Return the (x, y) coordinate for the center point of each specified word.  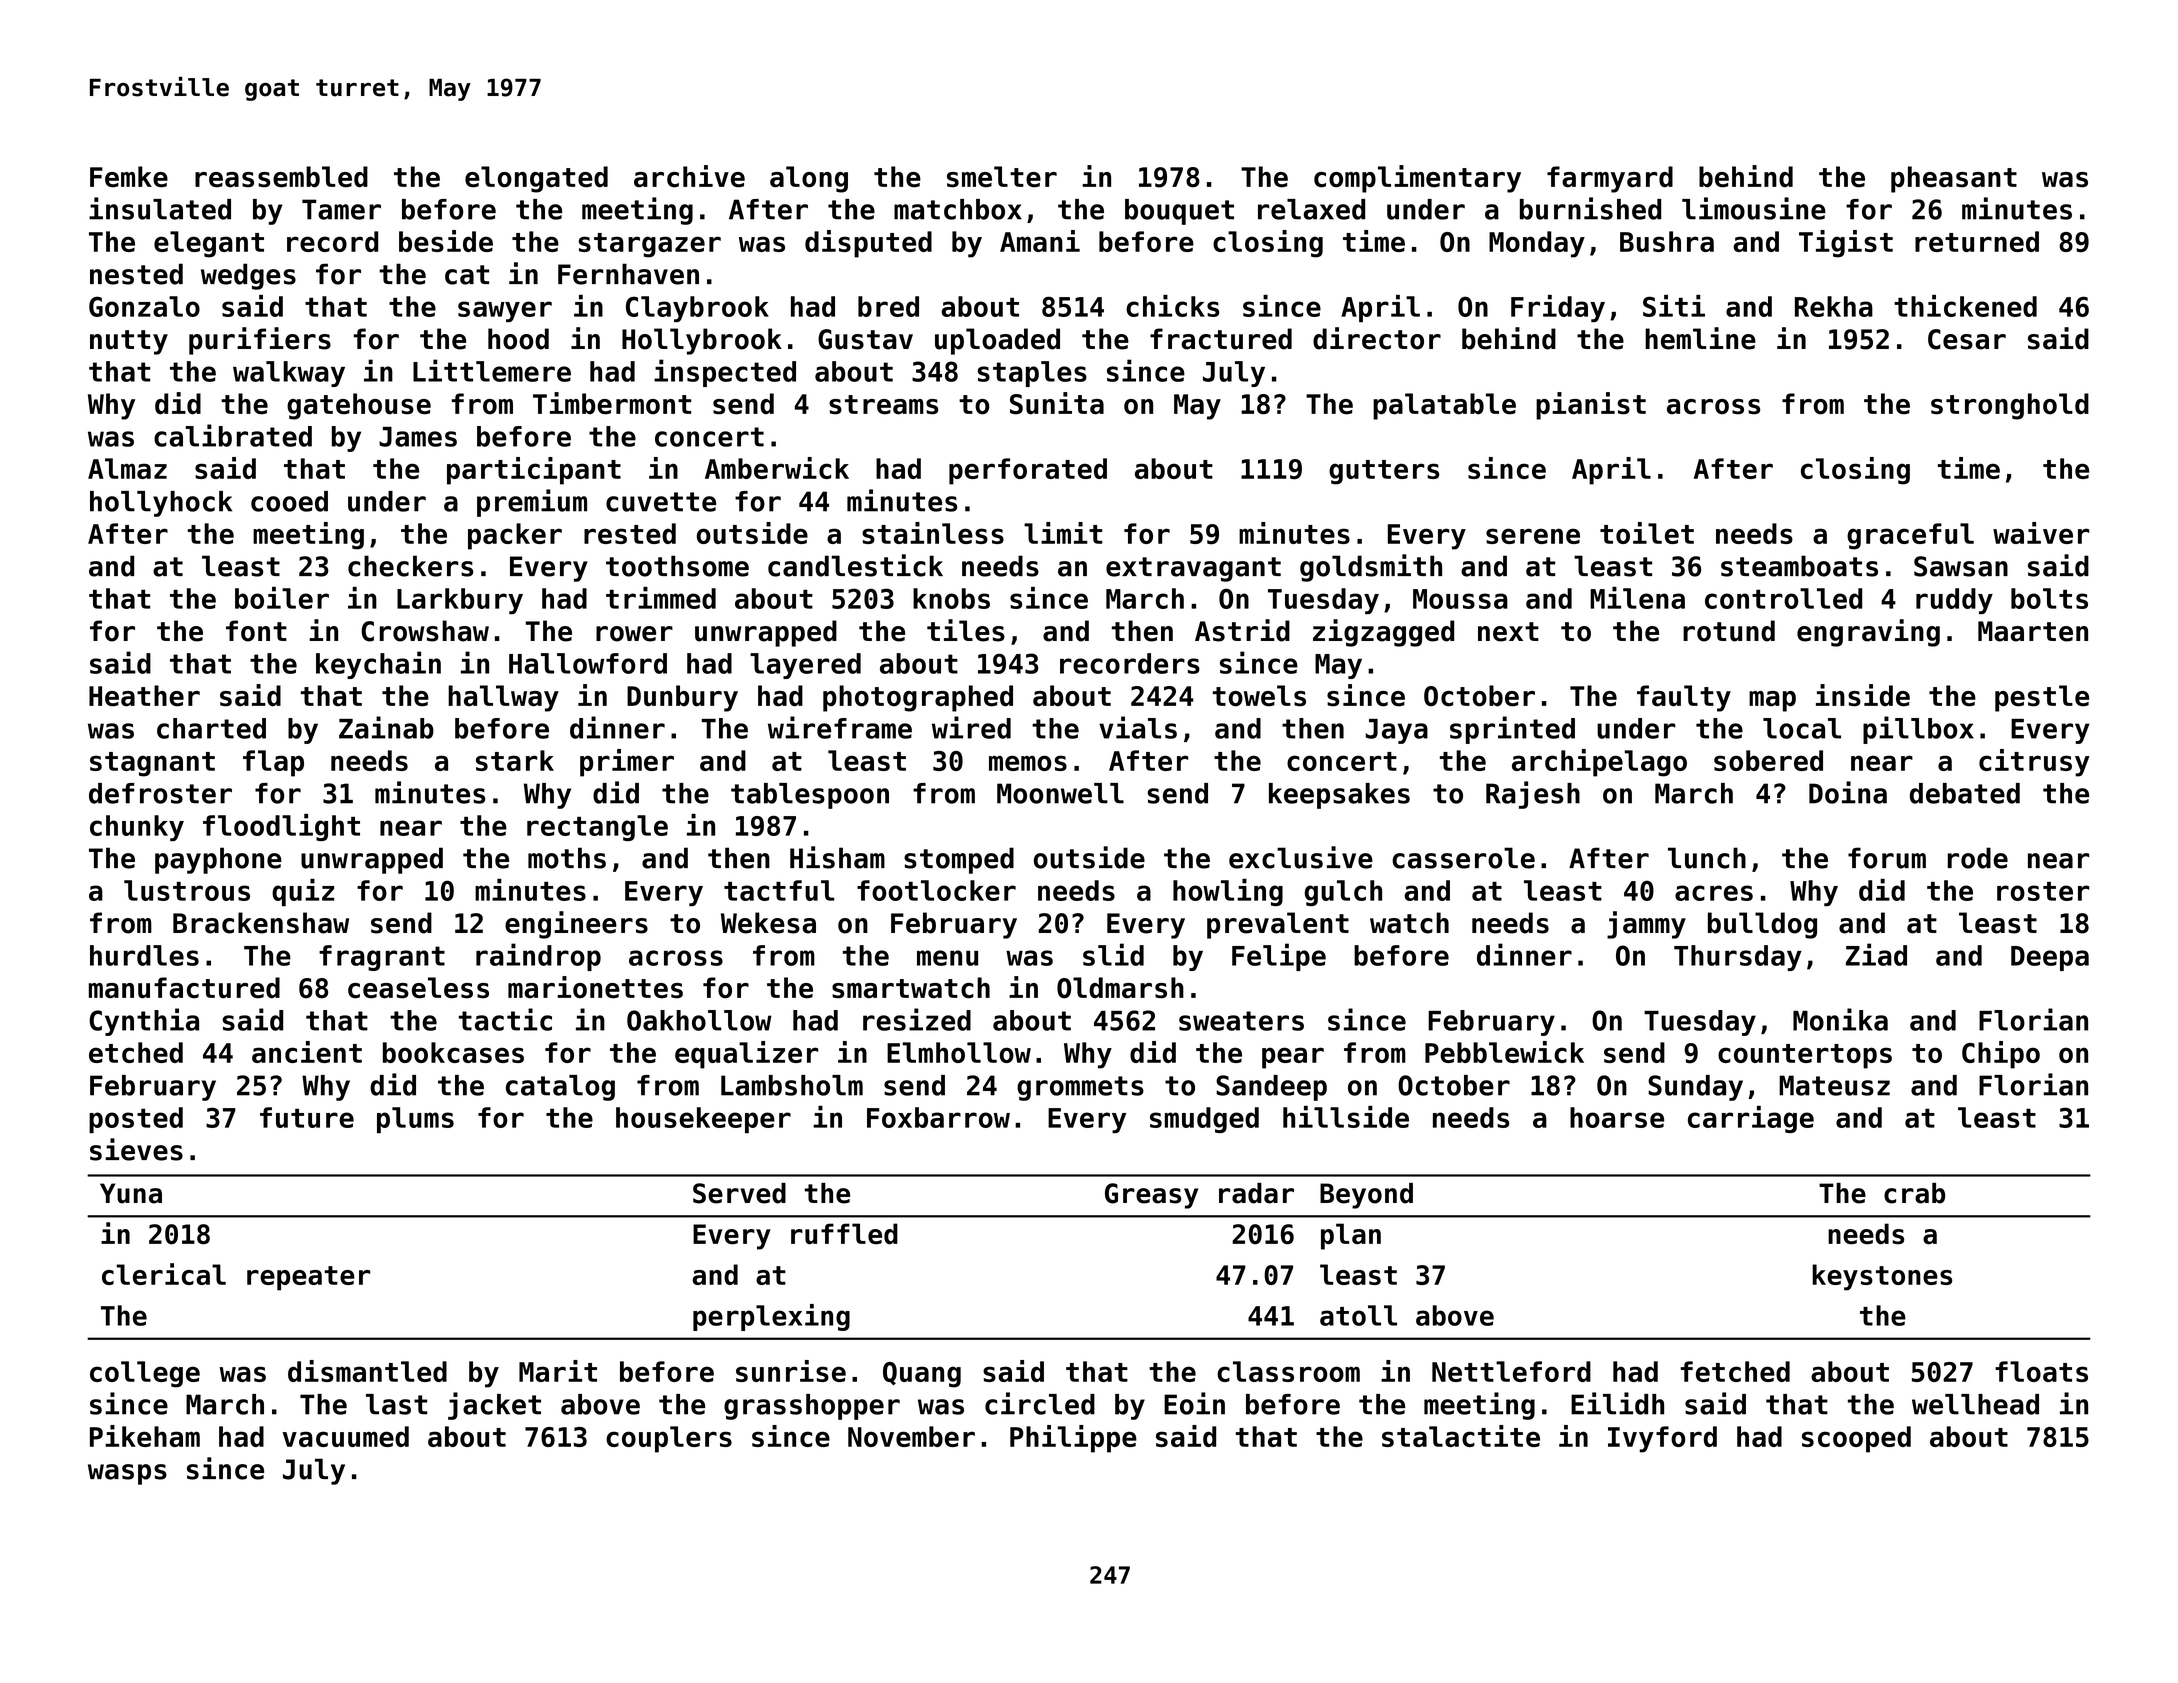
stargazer (649, 245)
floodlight (281, 827)
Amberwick (777, 468)
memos (1028, 763)
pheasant (1954, 179)
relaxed (1311, 209)
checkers (410, 566)
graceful (1910, 536)
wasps (127, 1474)
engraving (1868, 633)
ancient (307, 1052)
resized (917, 1019)
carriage (1751, 1119)
